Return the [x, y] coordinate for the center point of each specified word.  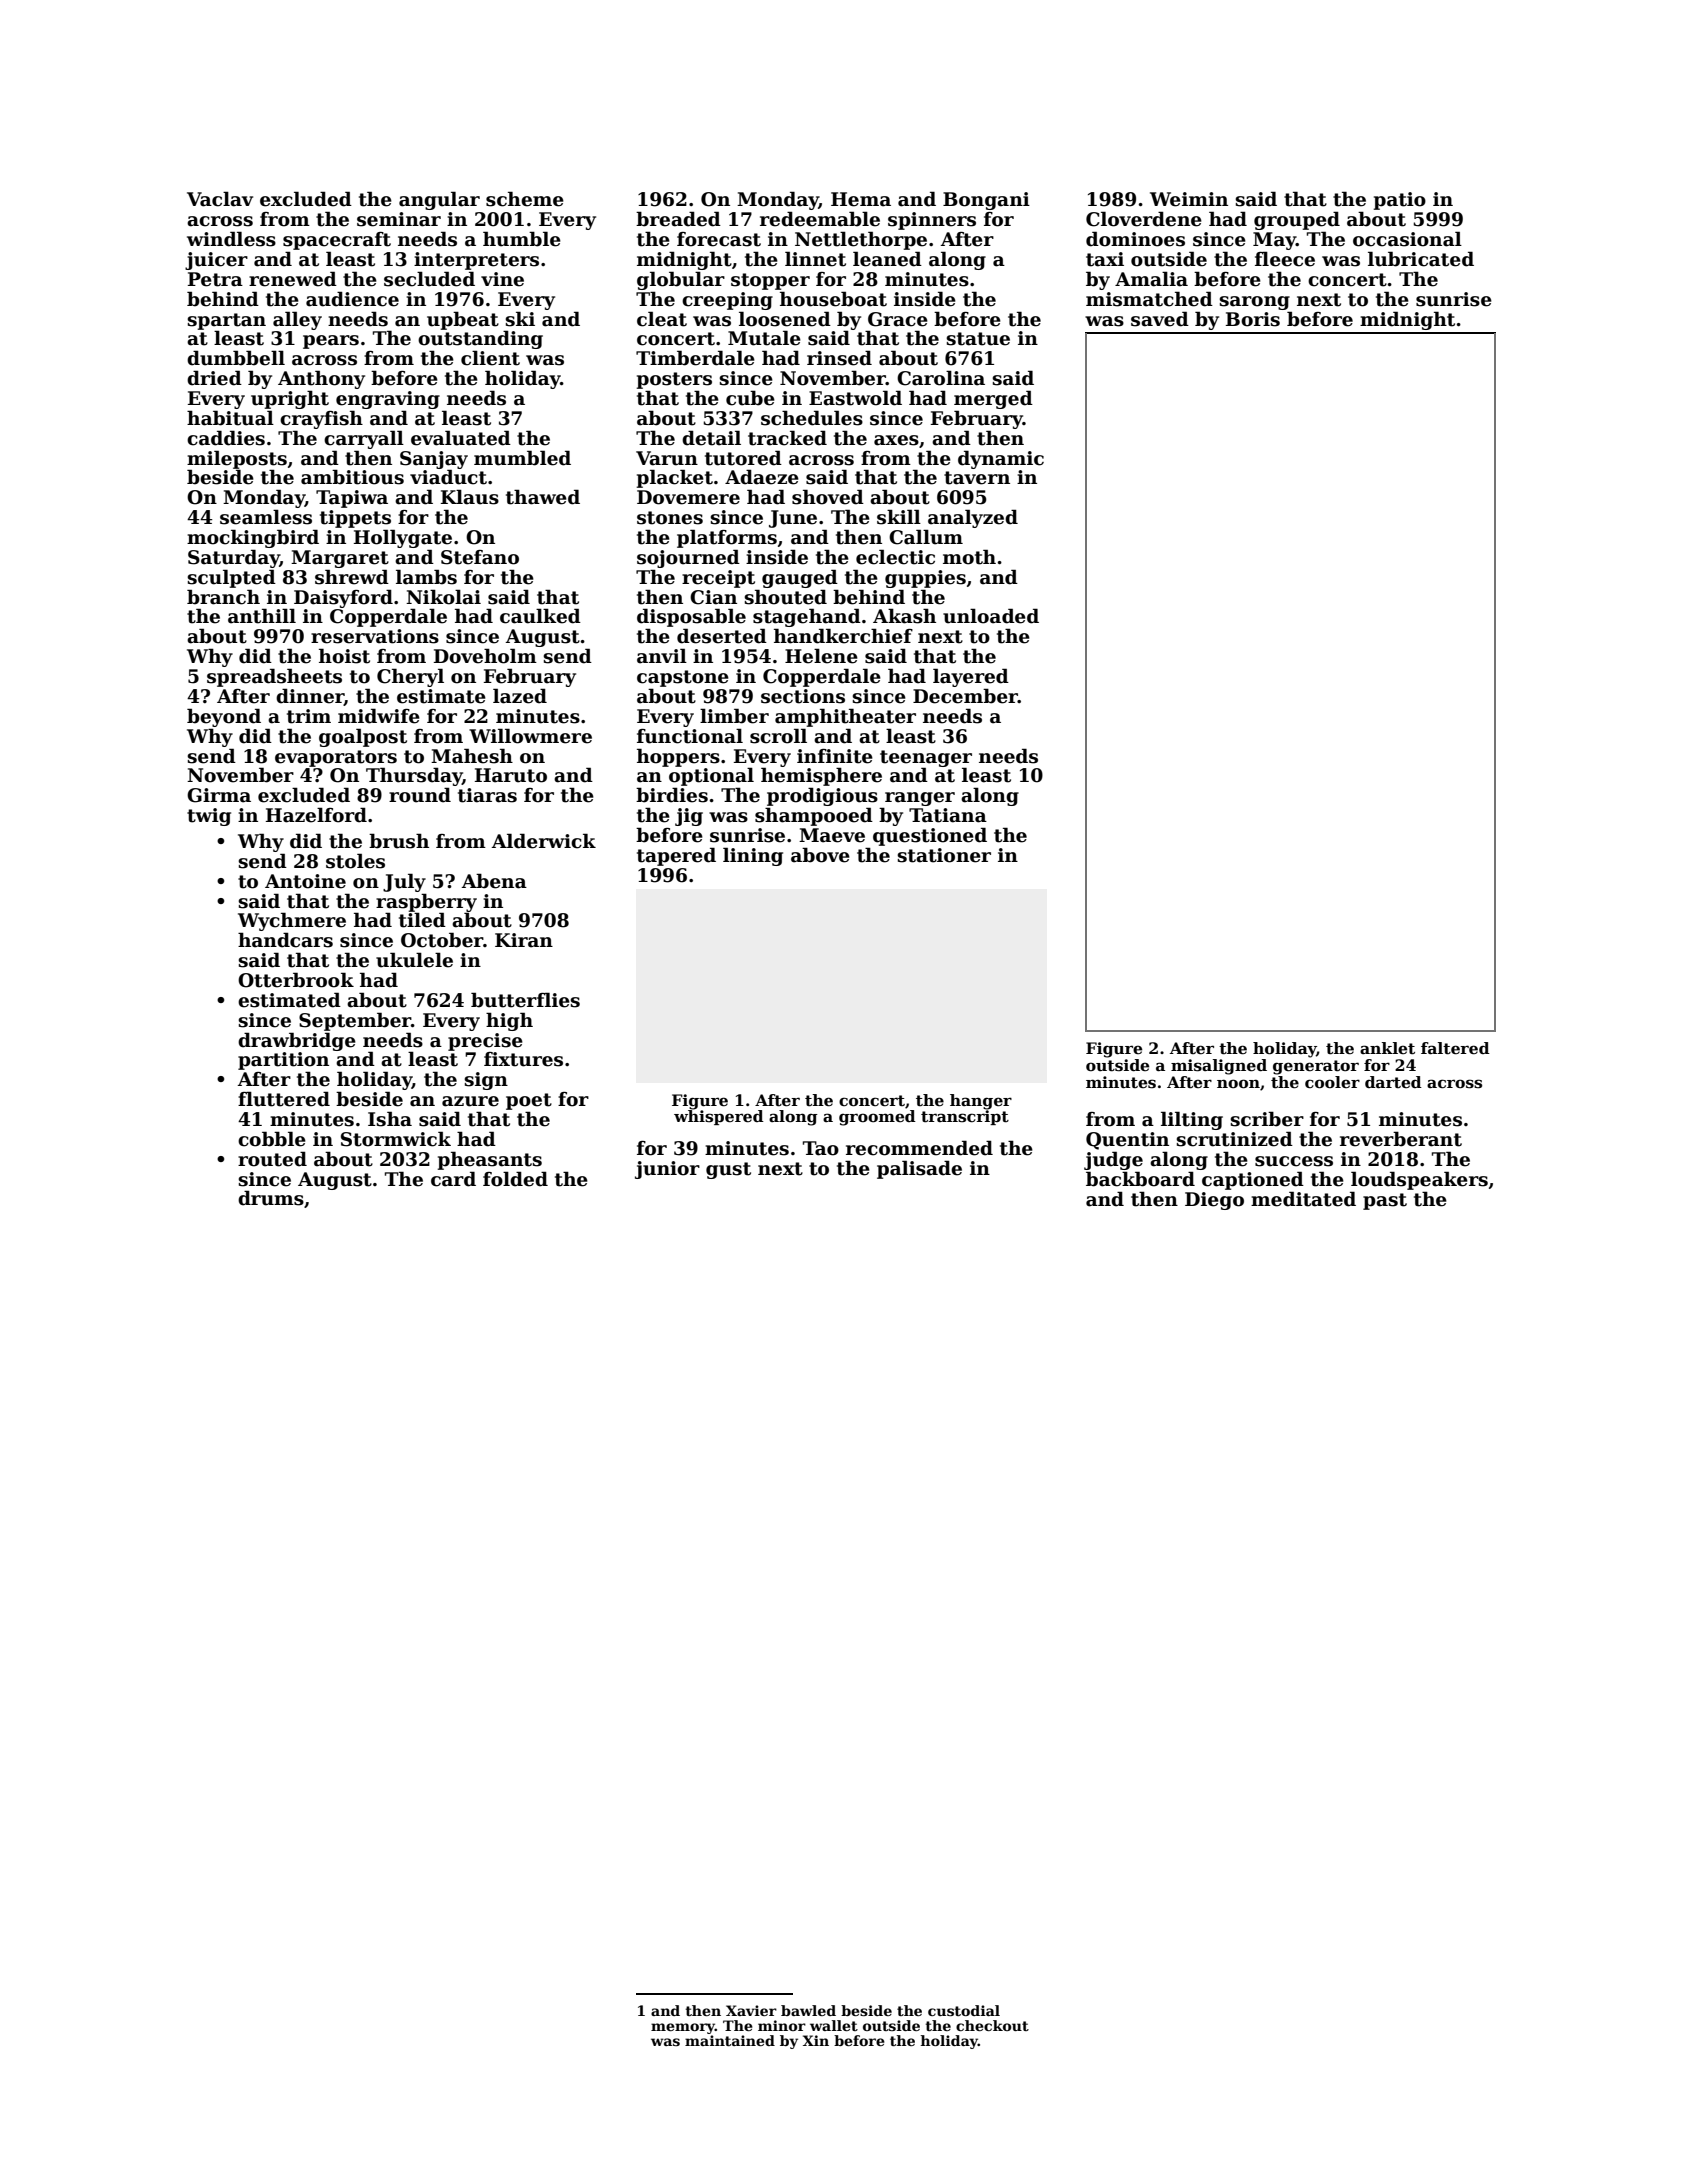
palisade [919, 1169]
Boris [1253, 319]
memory [683, 2028]
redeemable [820, 219]
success [1294, 1161]
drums [271, 1198]
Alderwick [544, 841]
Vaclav [220, 199]
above [820, 855]
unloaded [991, 616]
